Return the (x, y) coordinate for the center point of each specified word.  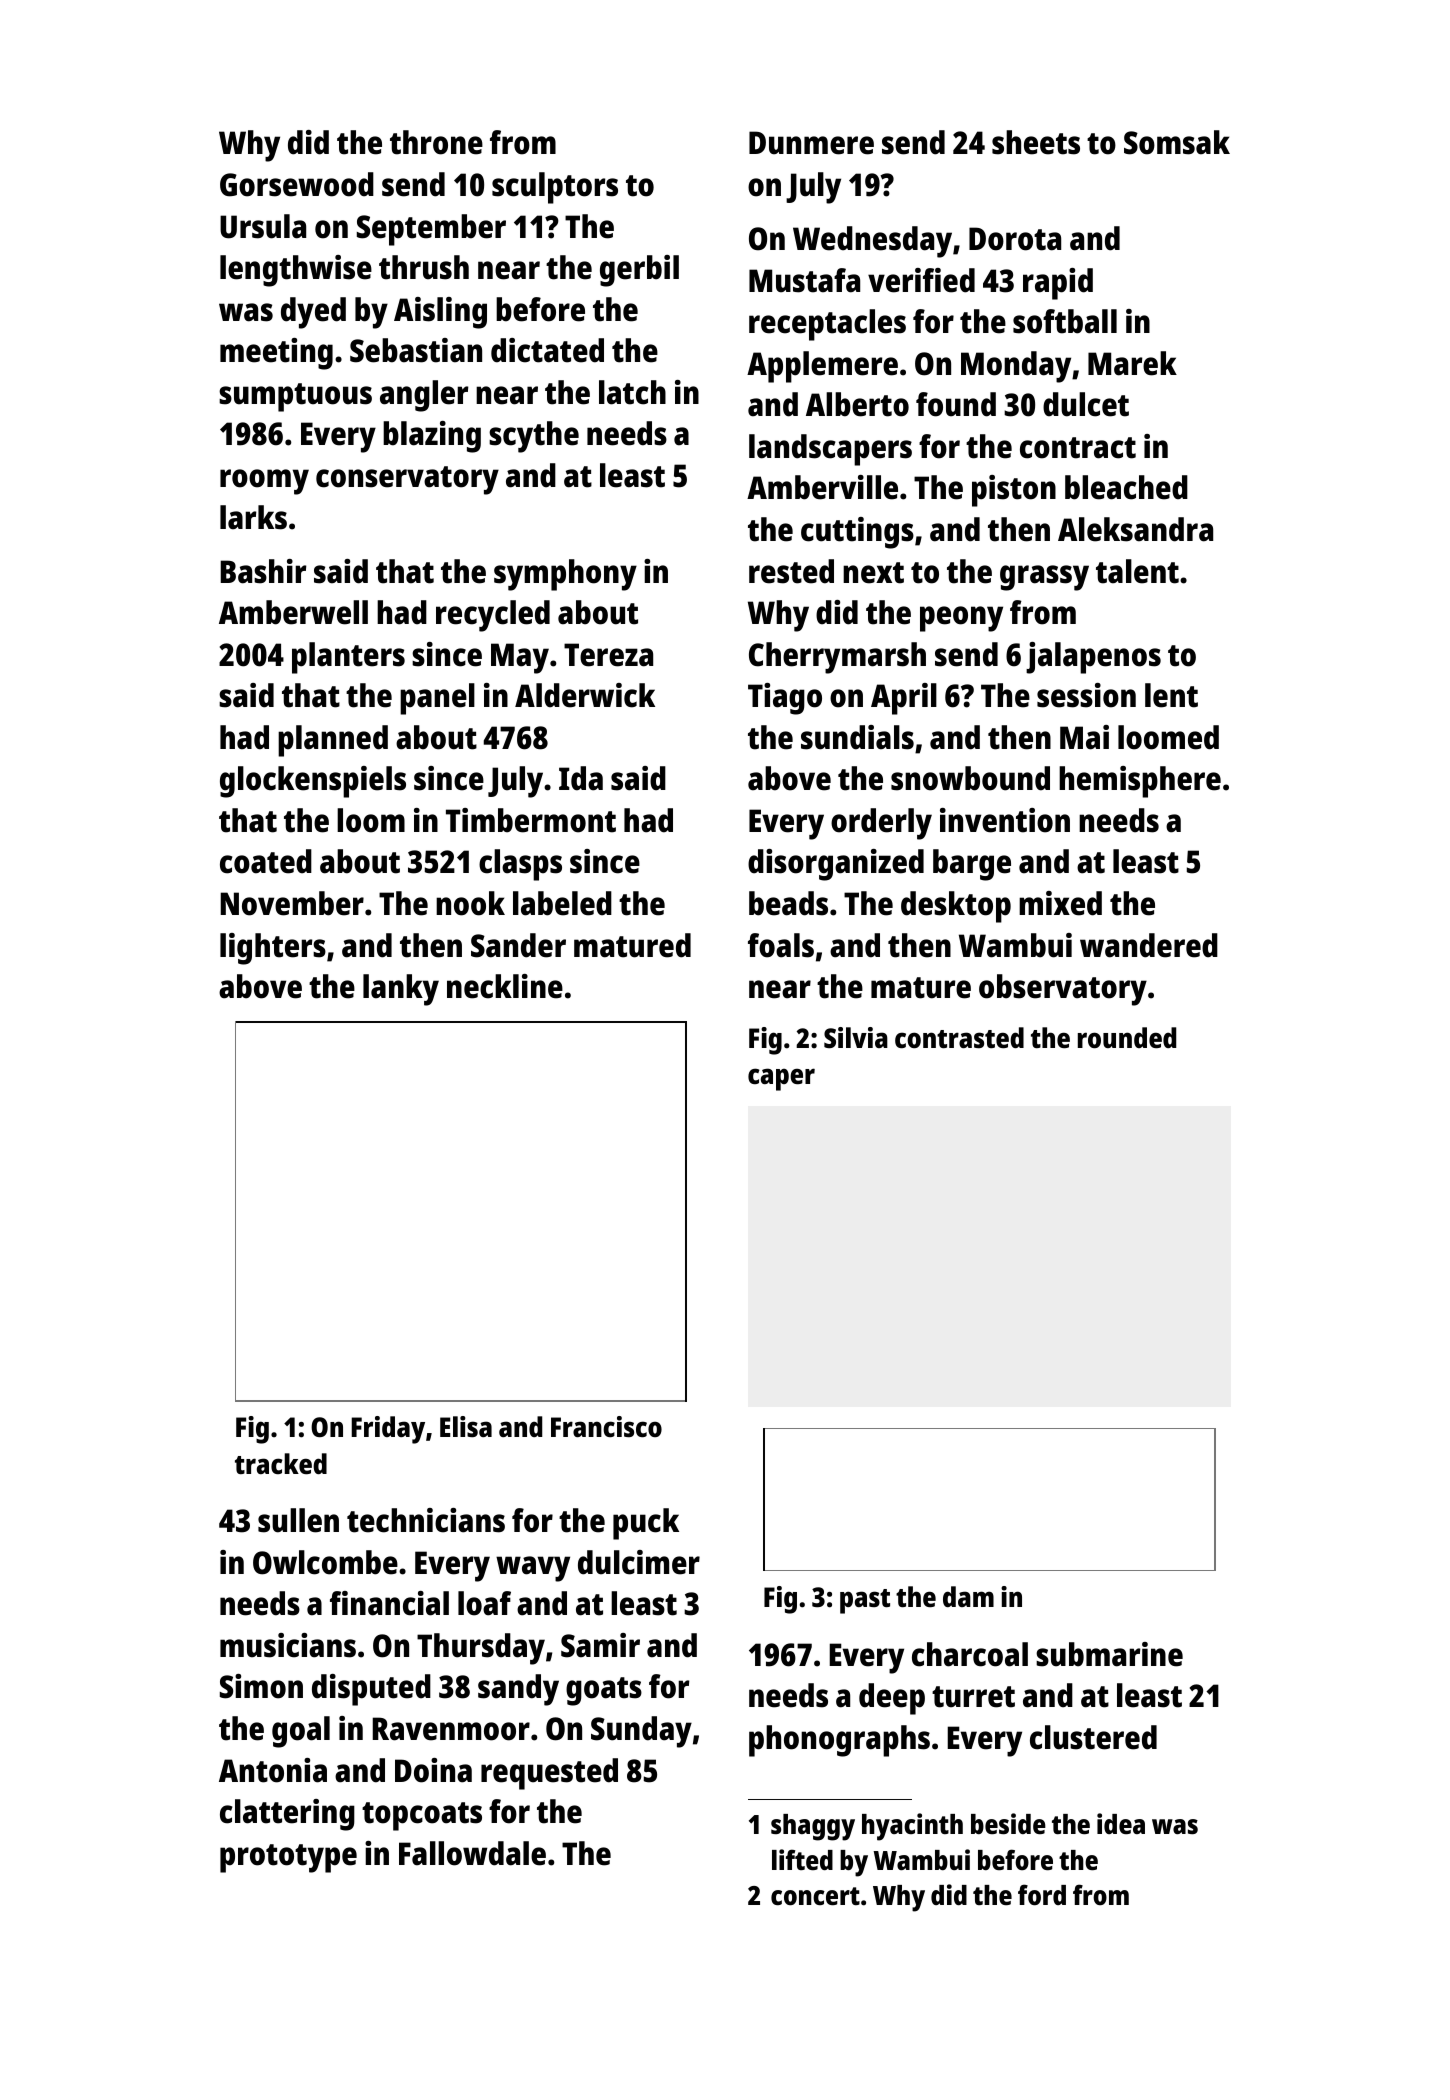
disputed (371, 1690)
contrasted (959, 1038)
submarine (1109, 1654)
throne (436, 142)
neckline (505, 986)
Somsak (1177, 142)
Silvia (856, 1037)
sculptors (555, 188)
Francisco (606, 1426)
